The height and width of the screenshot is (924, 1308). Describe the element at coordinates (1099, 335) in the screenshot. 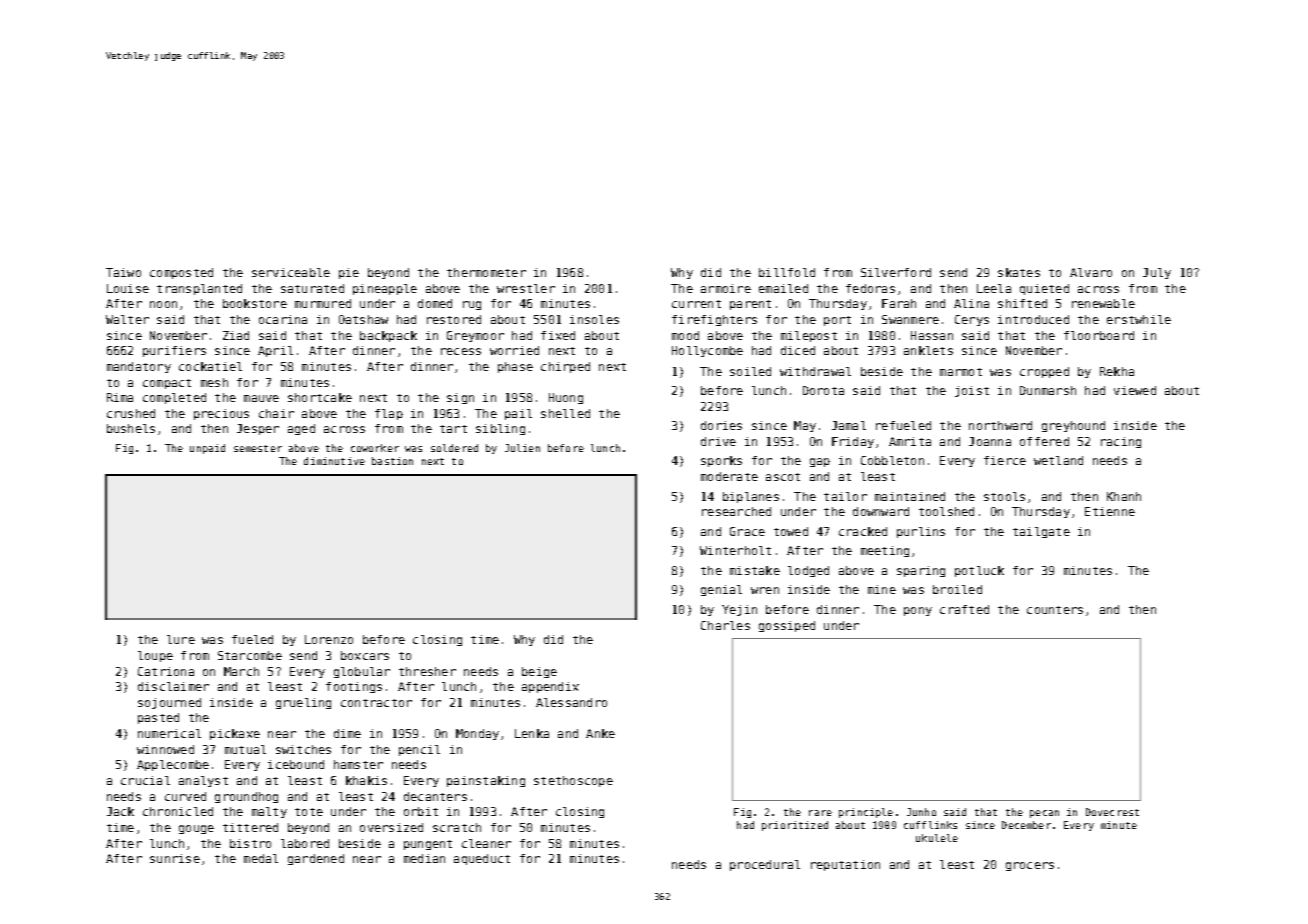

I see `floorboard` at that location.
